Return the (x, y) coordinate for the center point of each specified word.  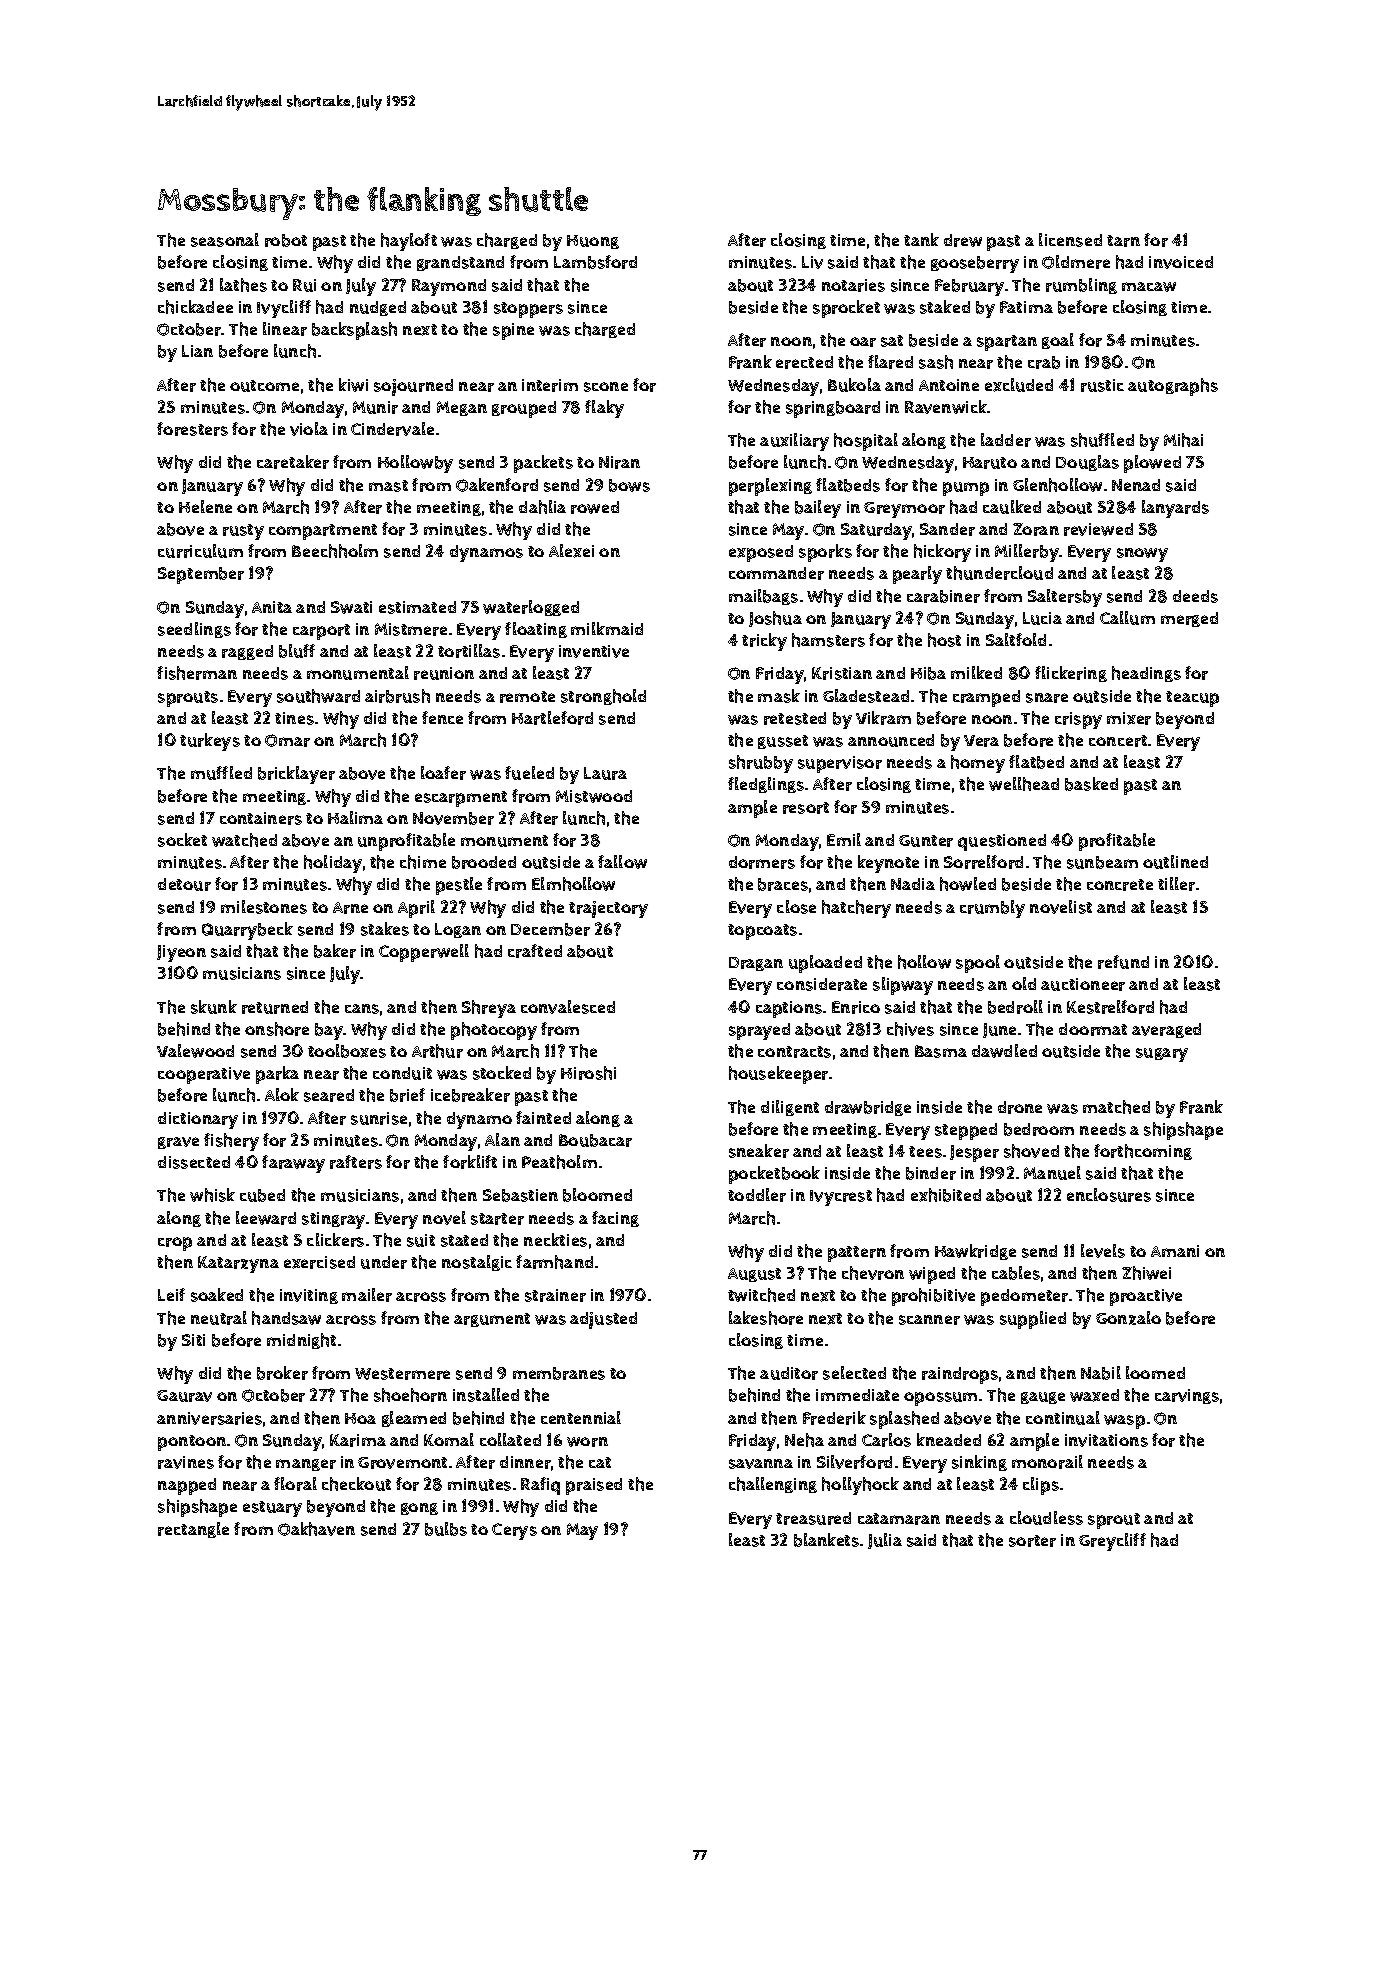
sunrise (379, 1118)
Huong (593, 242)
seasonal (225, 240)
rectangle (193, 1530)
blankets (826, 1540)
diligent (790, 1108)
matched (1116, 1107)
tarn (1123, 241)
